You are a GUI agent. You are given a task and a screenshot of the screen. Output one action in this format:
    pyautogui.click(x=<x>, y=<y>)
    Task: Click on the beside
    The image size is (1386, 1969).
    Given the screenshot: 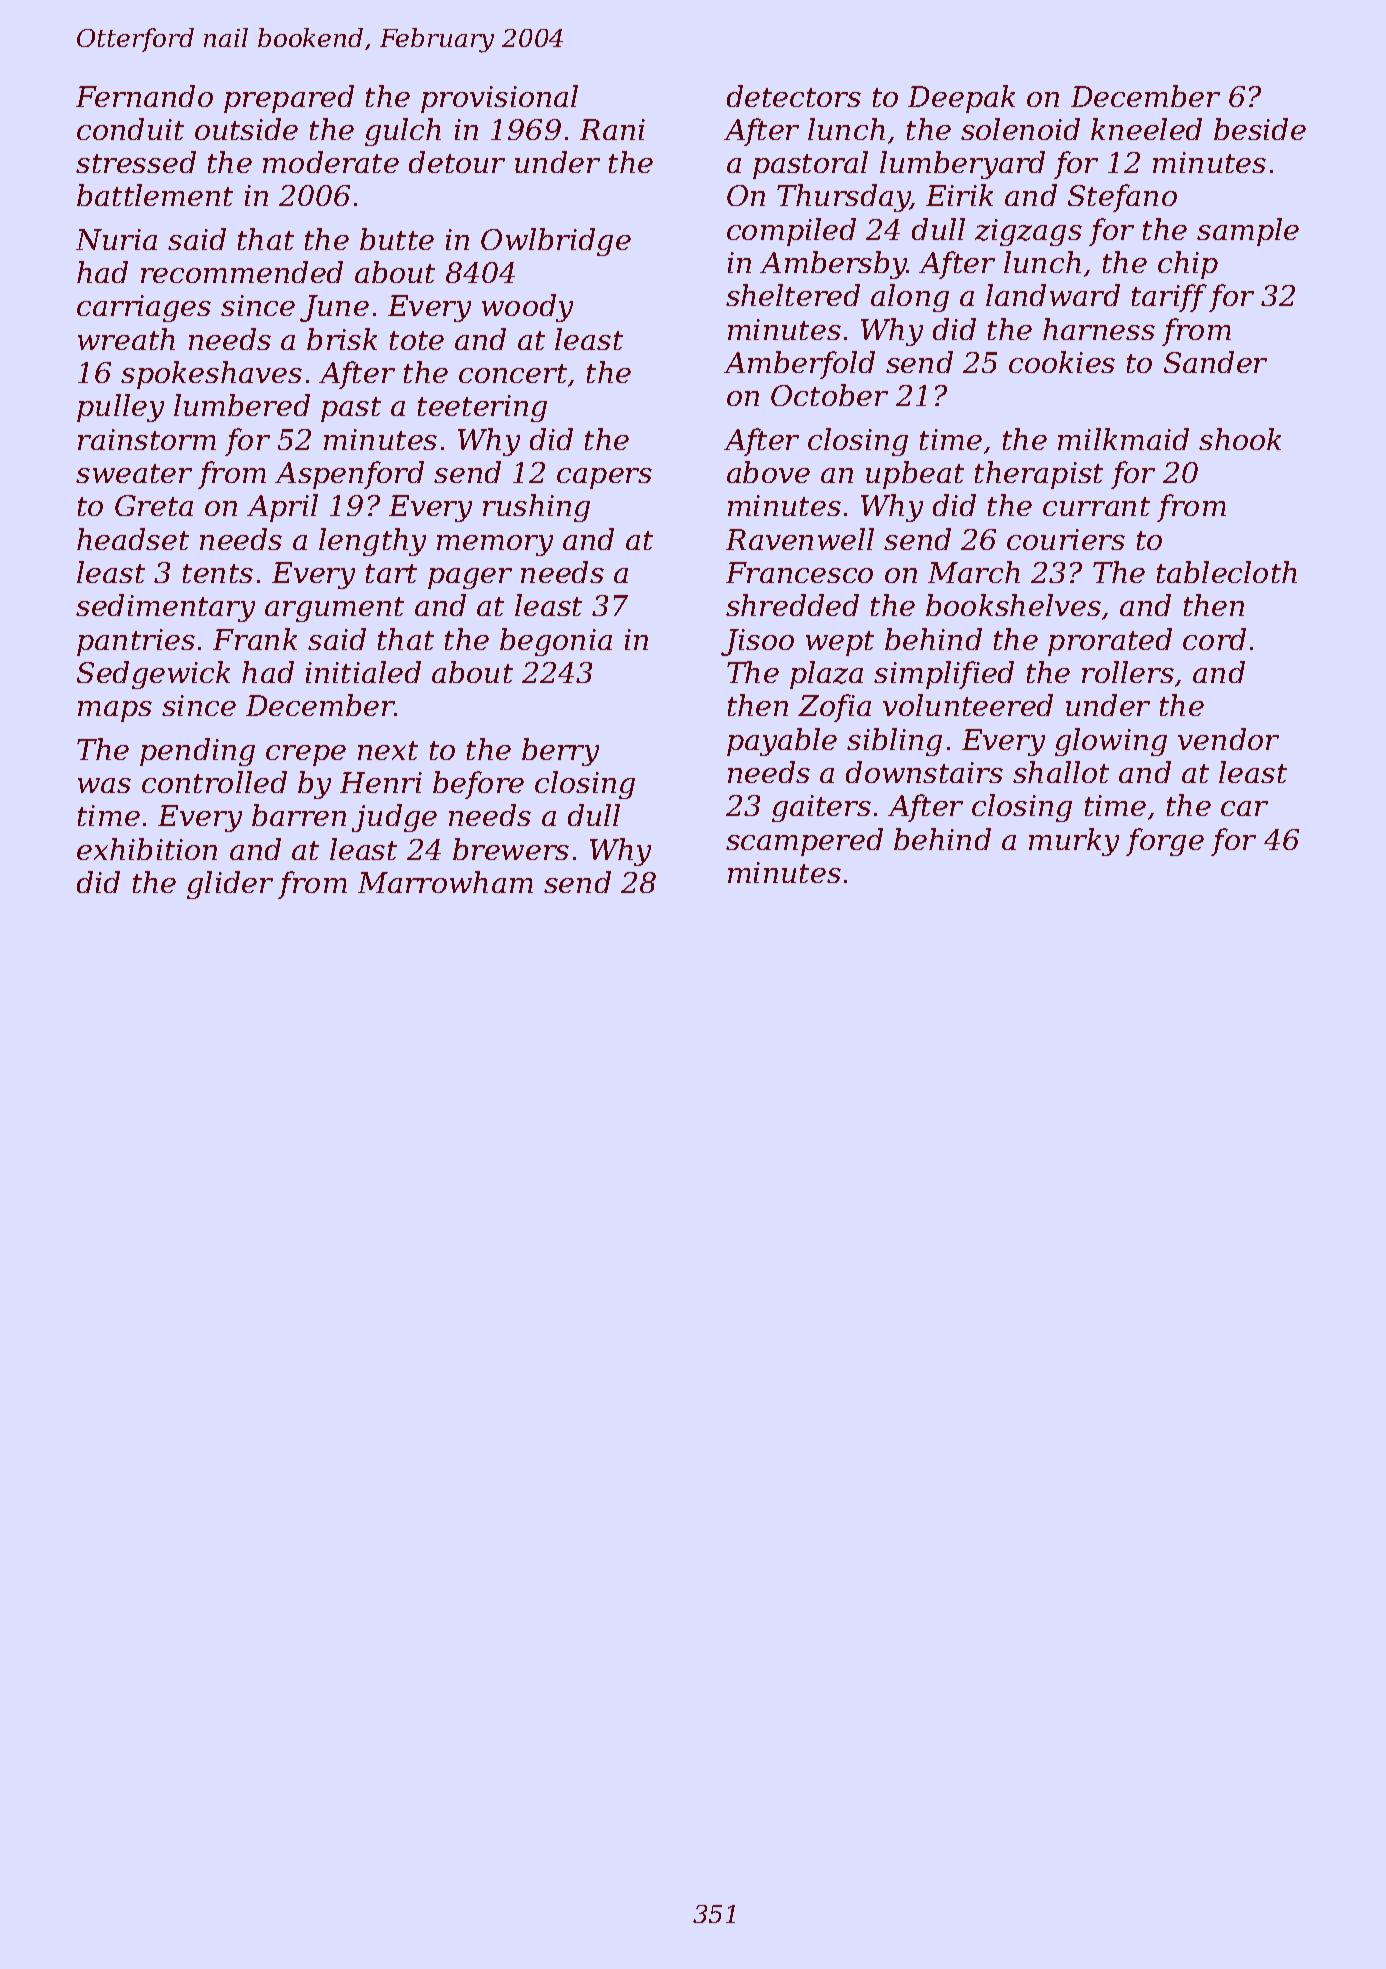 What is the action you would take?
    pyautogui.click(x=1260, y=129)
